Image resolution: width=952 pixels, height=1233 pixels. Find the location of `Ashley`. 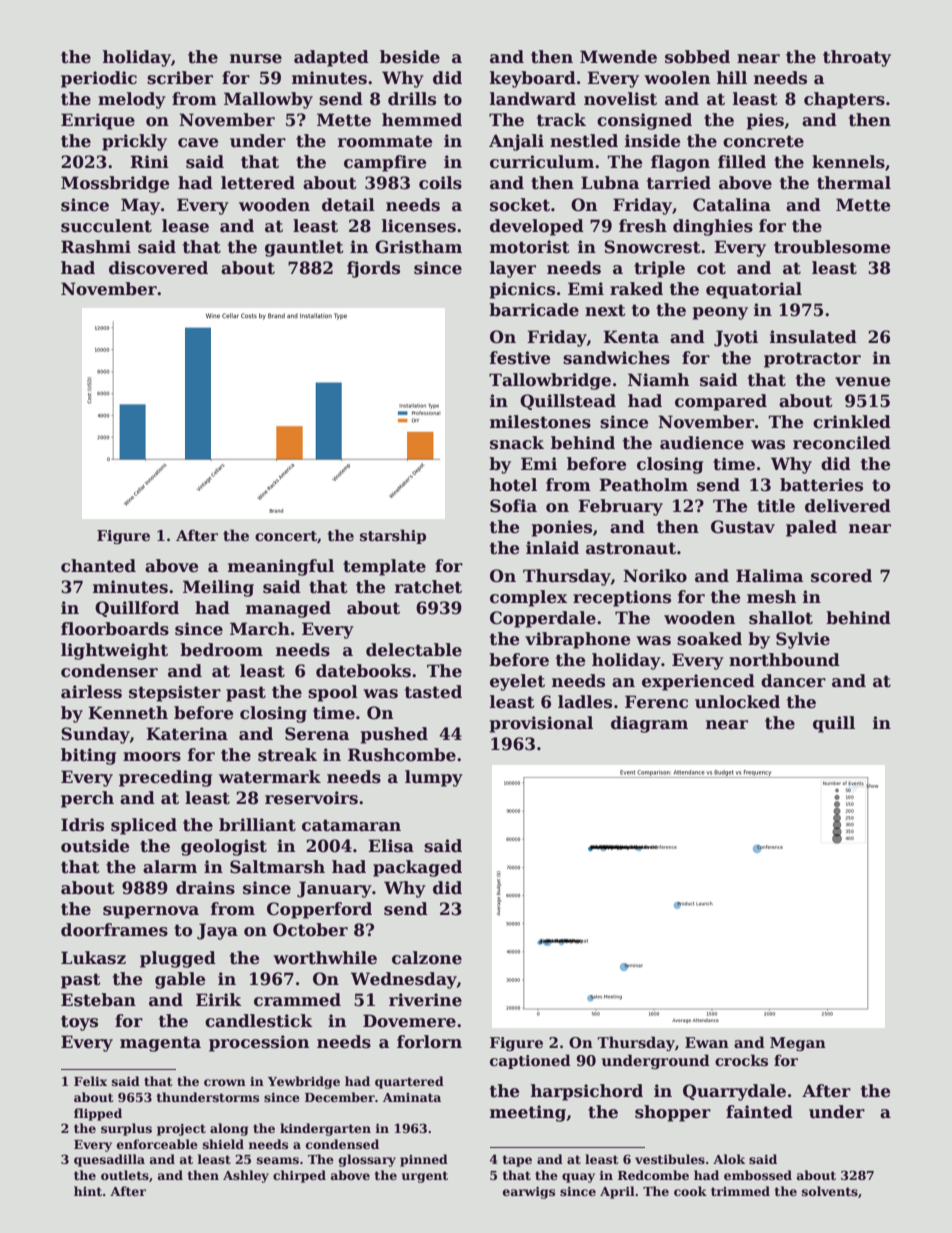

Ashley is located at coordinates (246, 1176).
